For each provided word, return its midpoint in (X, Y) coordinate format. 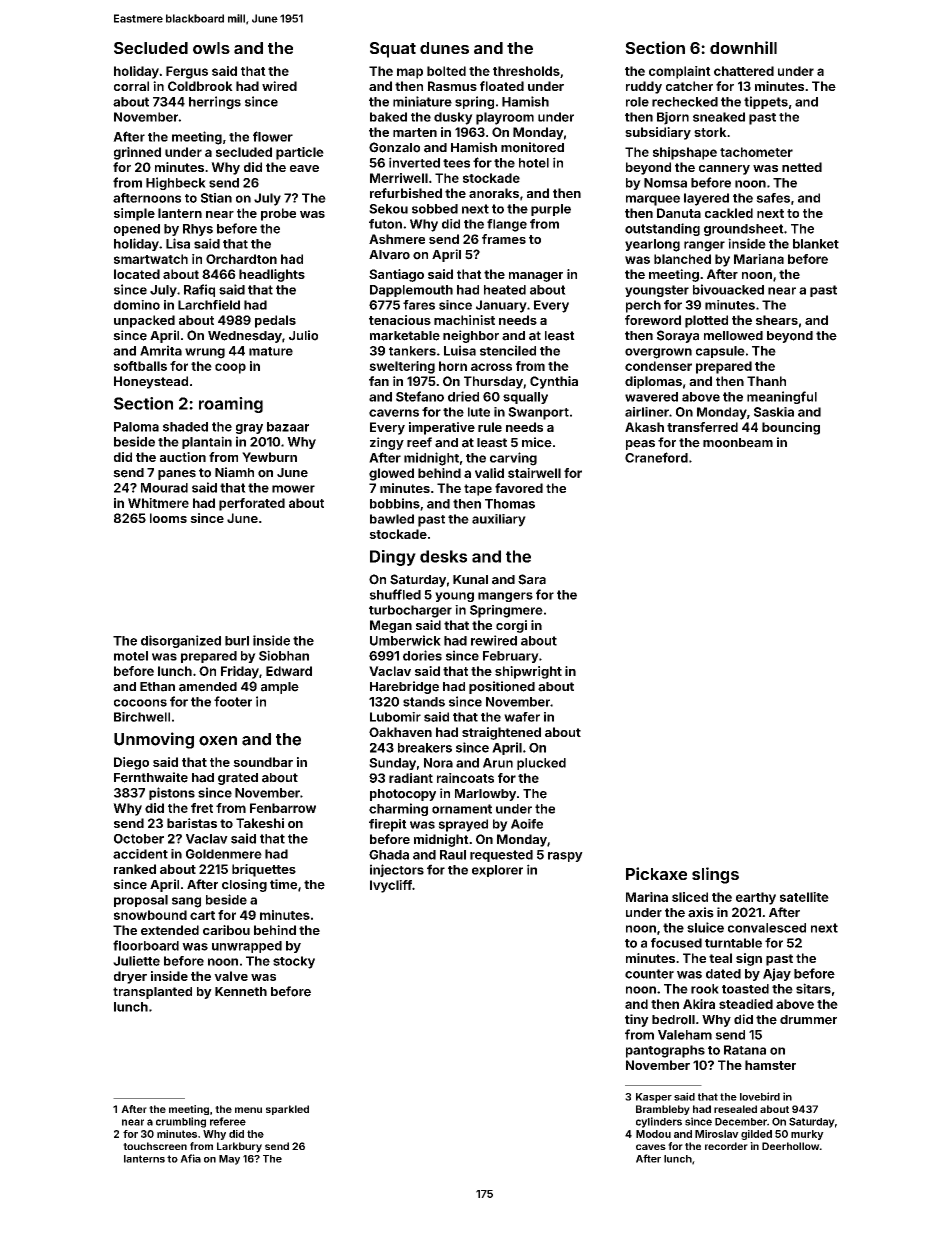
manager (536, 277)
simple (134, 214)
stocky (294, 962)
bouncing (791, 428)
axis (701, 912)
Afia (190, 1158)
